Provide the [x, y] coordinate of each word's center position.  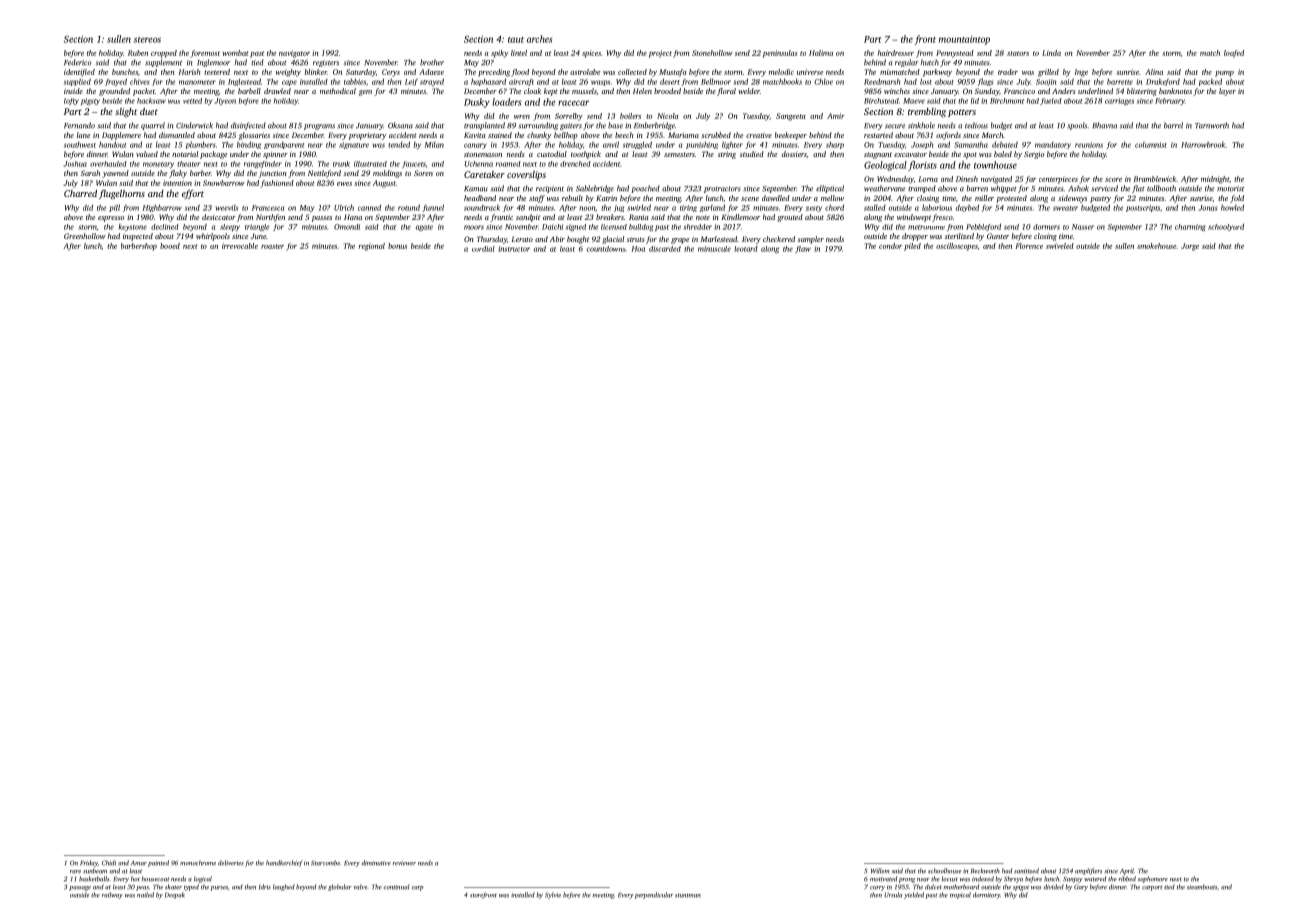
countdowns [606, 249]
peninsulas [780, 54]
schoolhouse [944, 871]
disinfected [248, 126]
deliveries [231, 863]
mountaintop [964, 40]
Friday [89, 863]
